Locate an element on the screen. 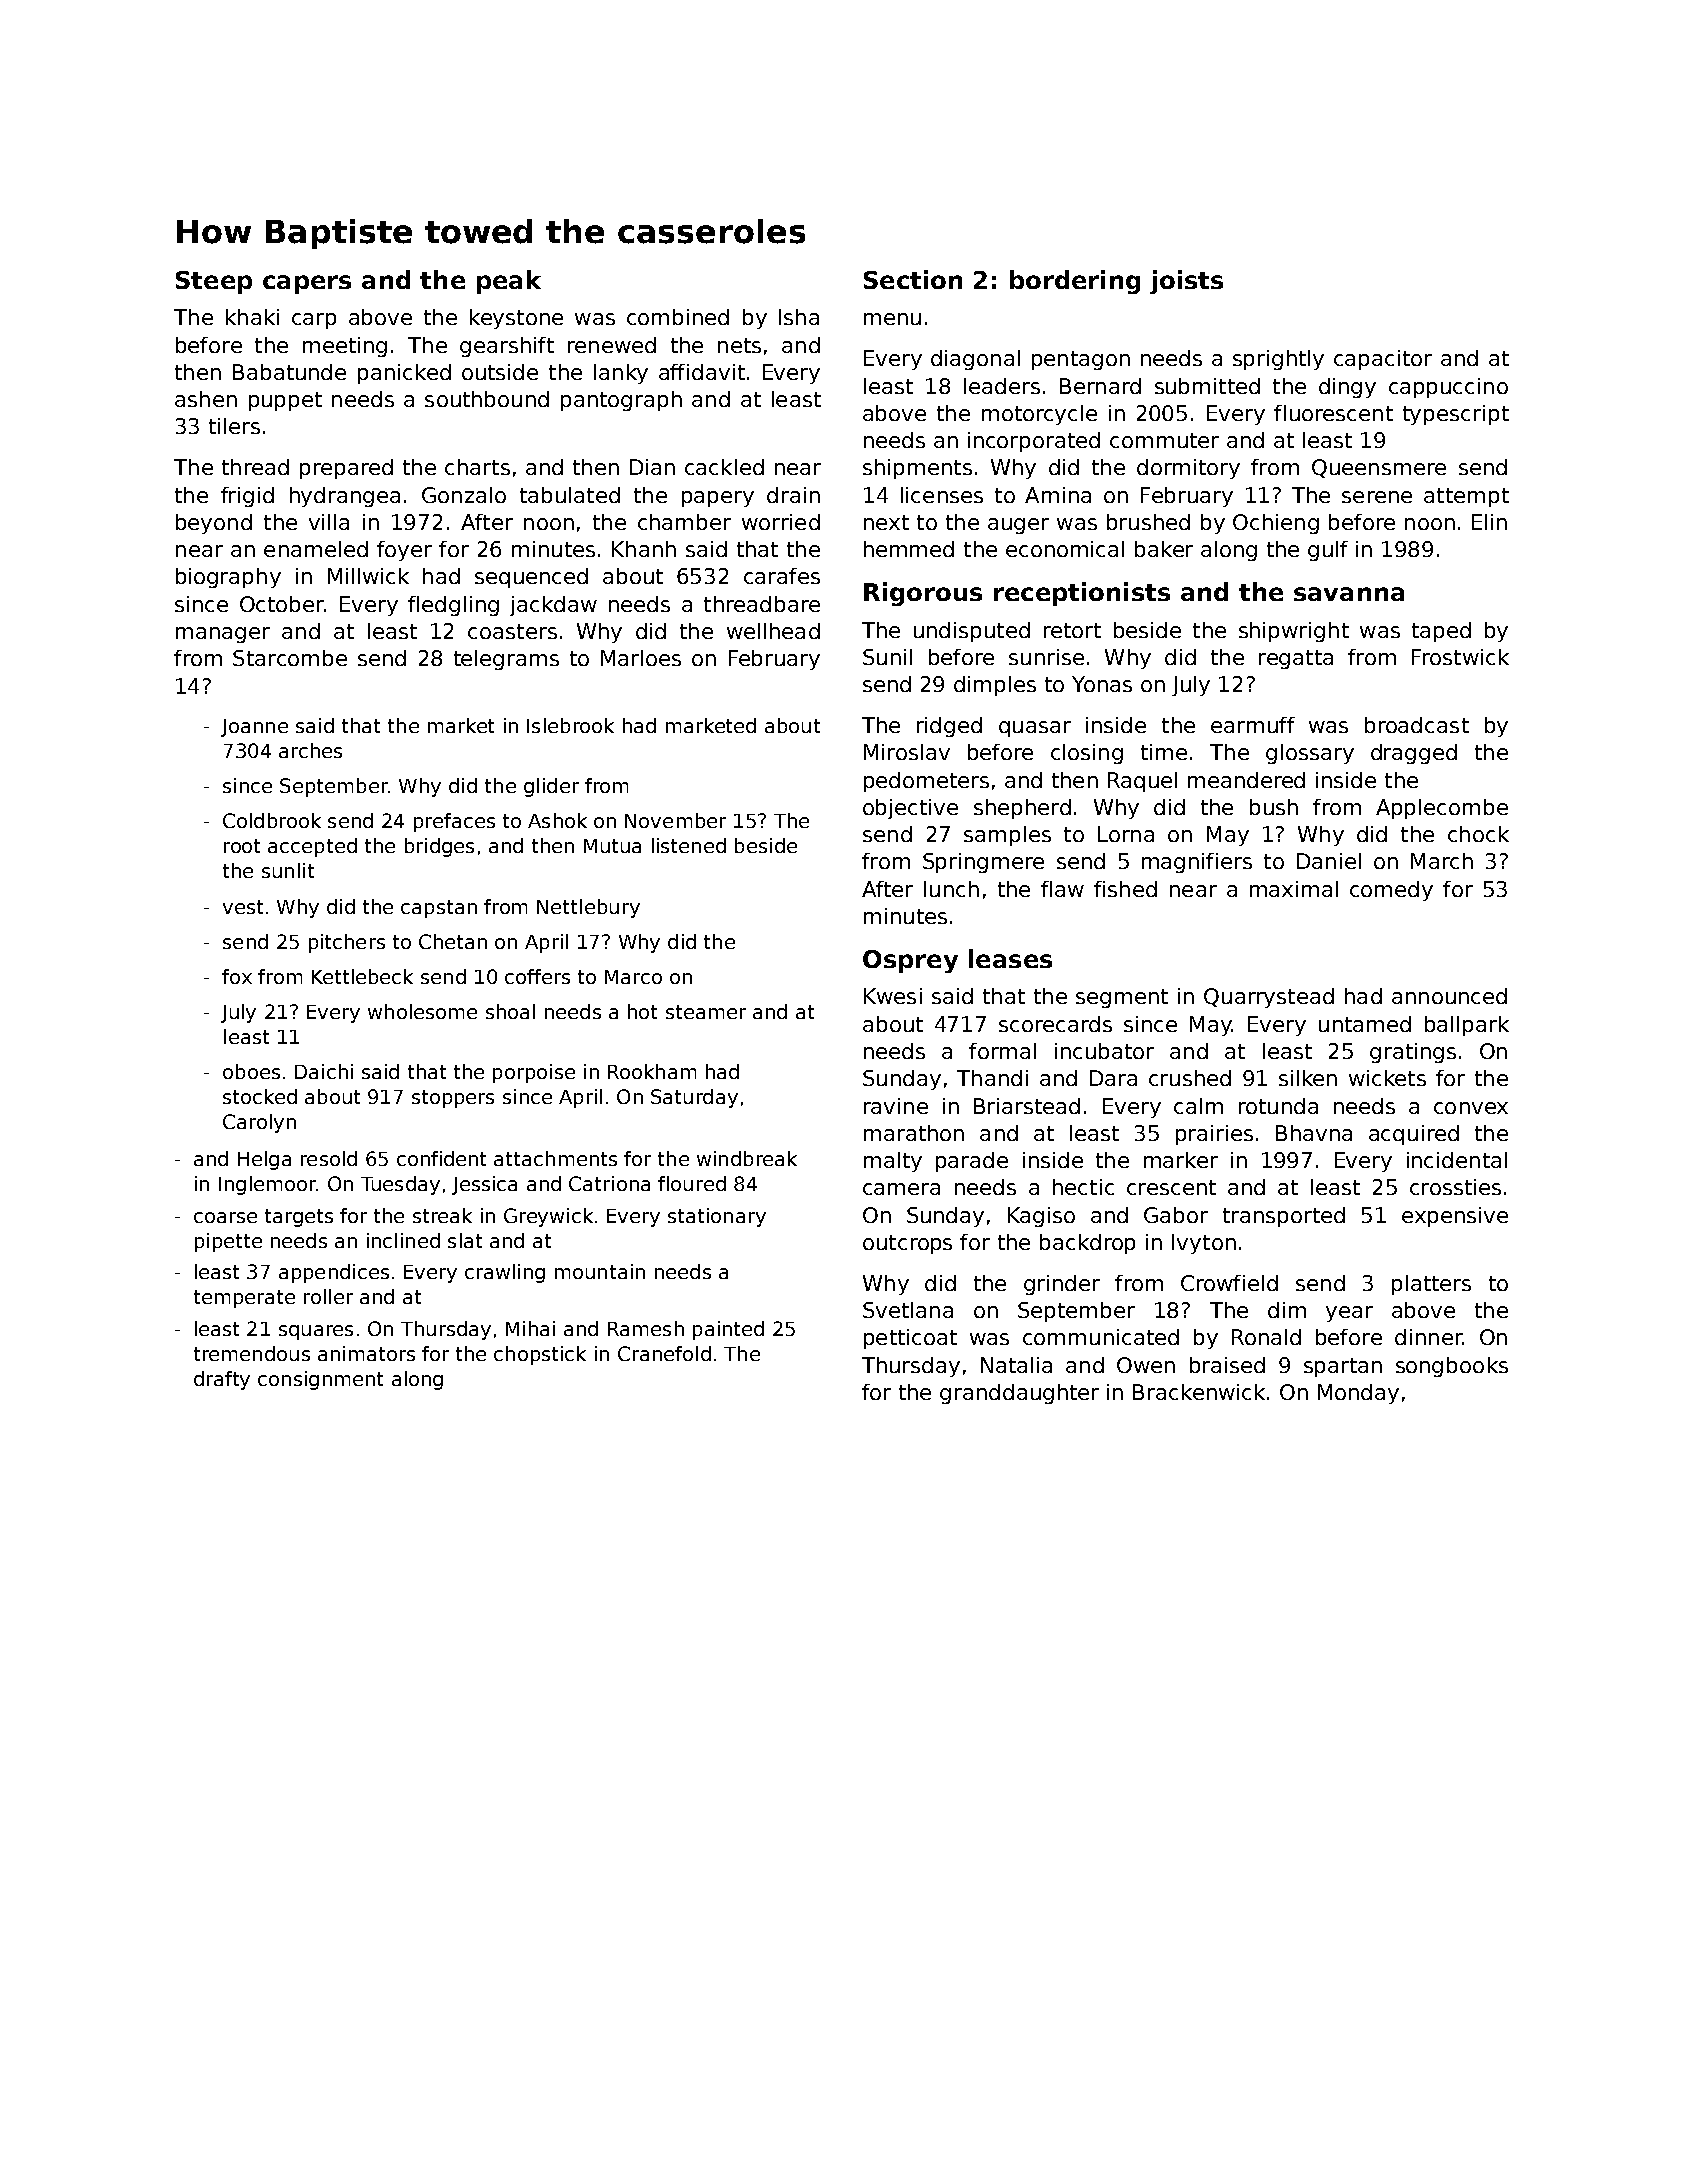 The height and width of the screenshot is (2178, 1683). leaders is located at coordinates (1002, 386).
